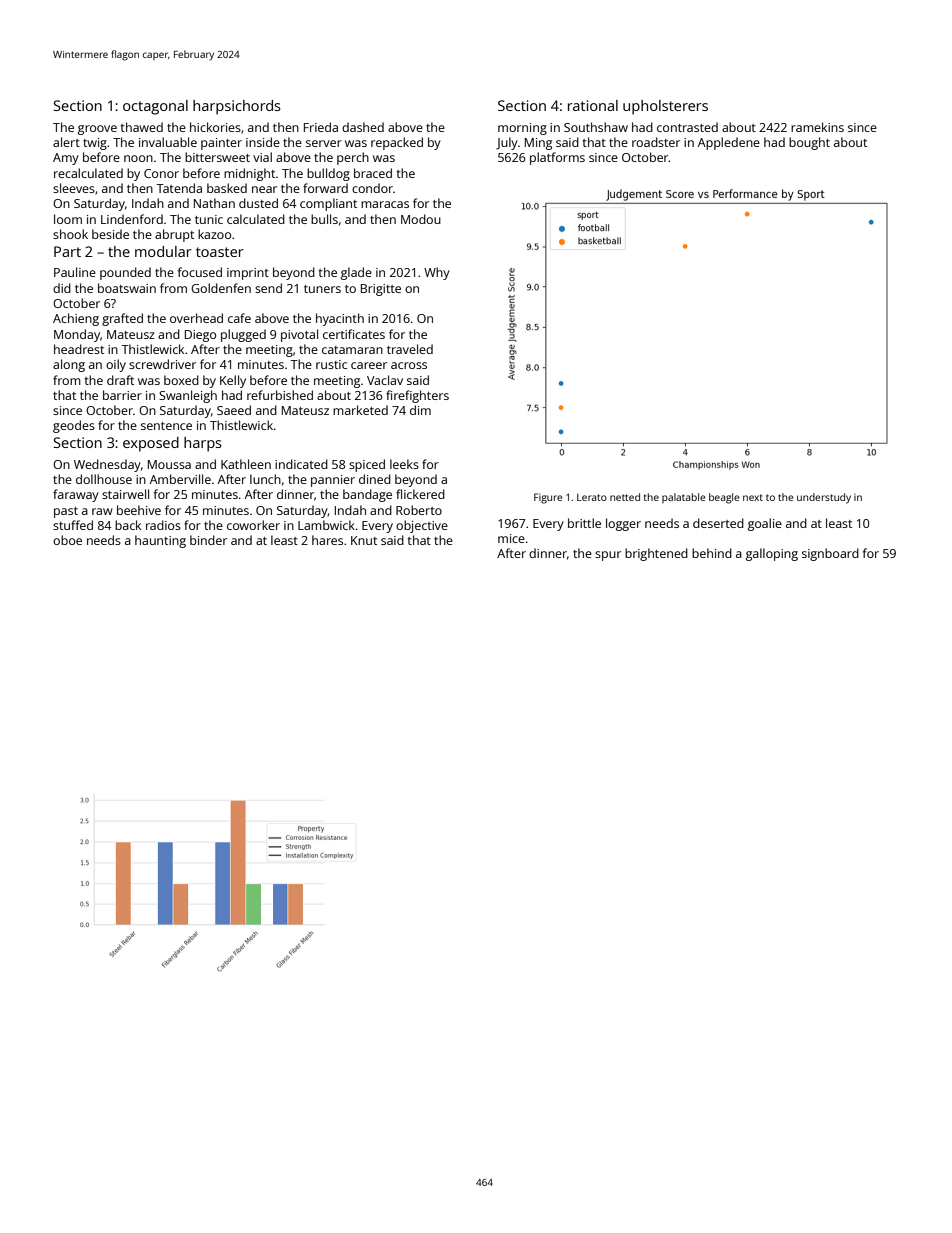 The width and height of the document is (952, 1233). What do you see at coordinates (373, 173) in the document?
I see `braced` at bounding box center [373, 173].
